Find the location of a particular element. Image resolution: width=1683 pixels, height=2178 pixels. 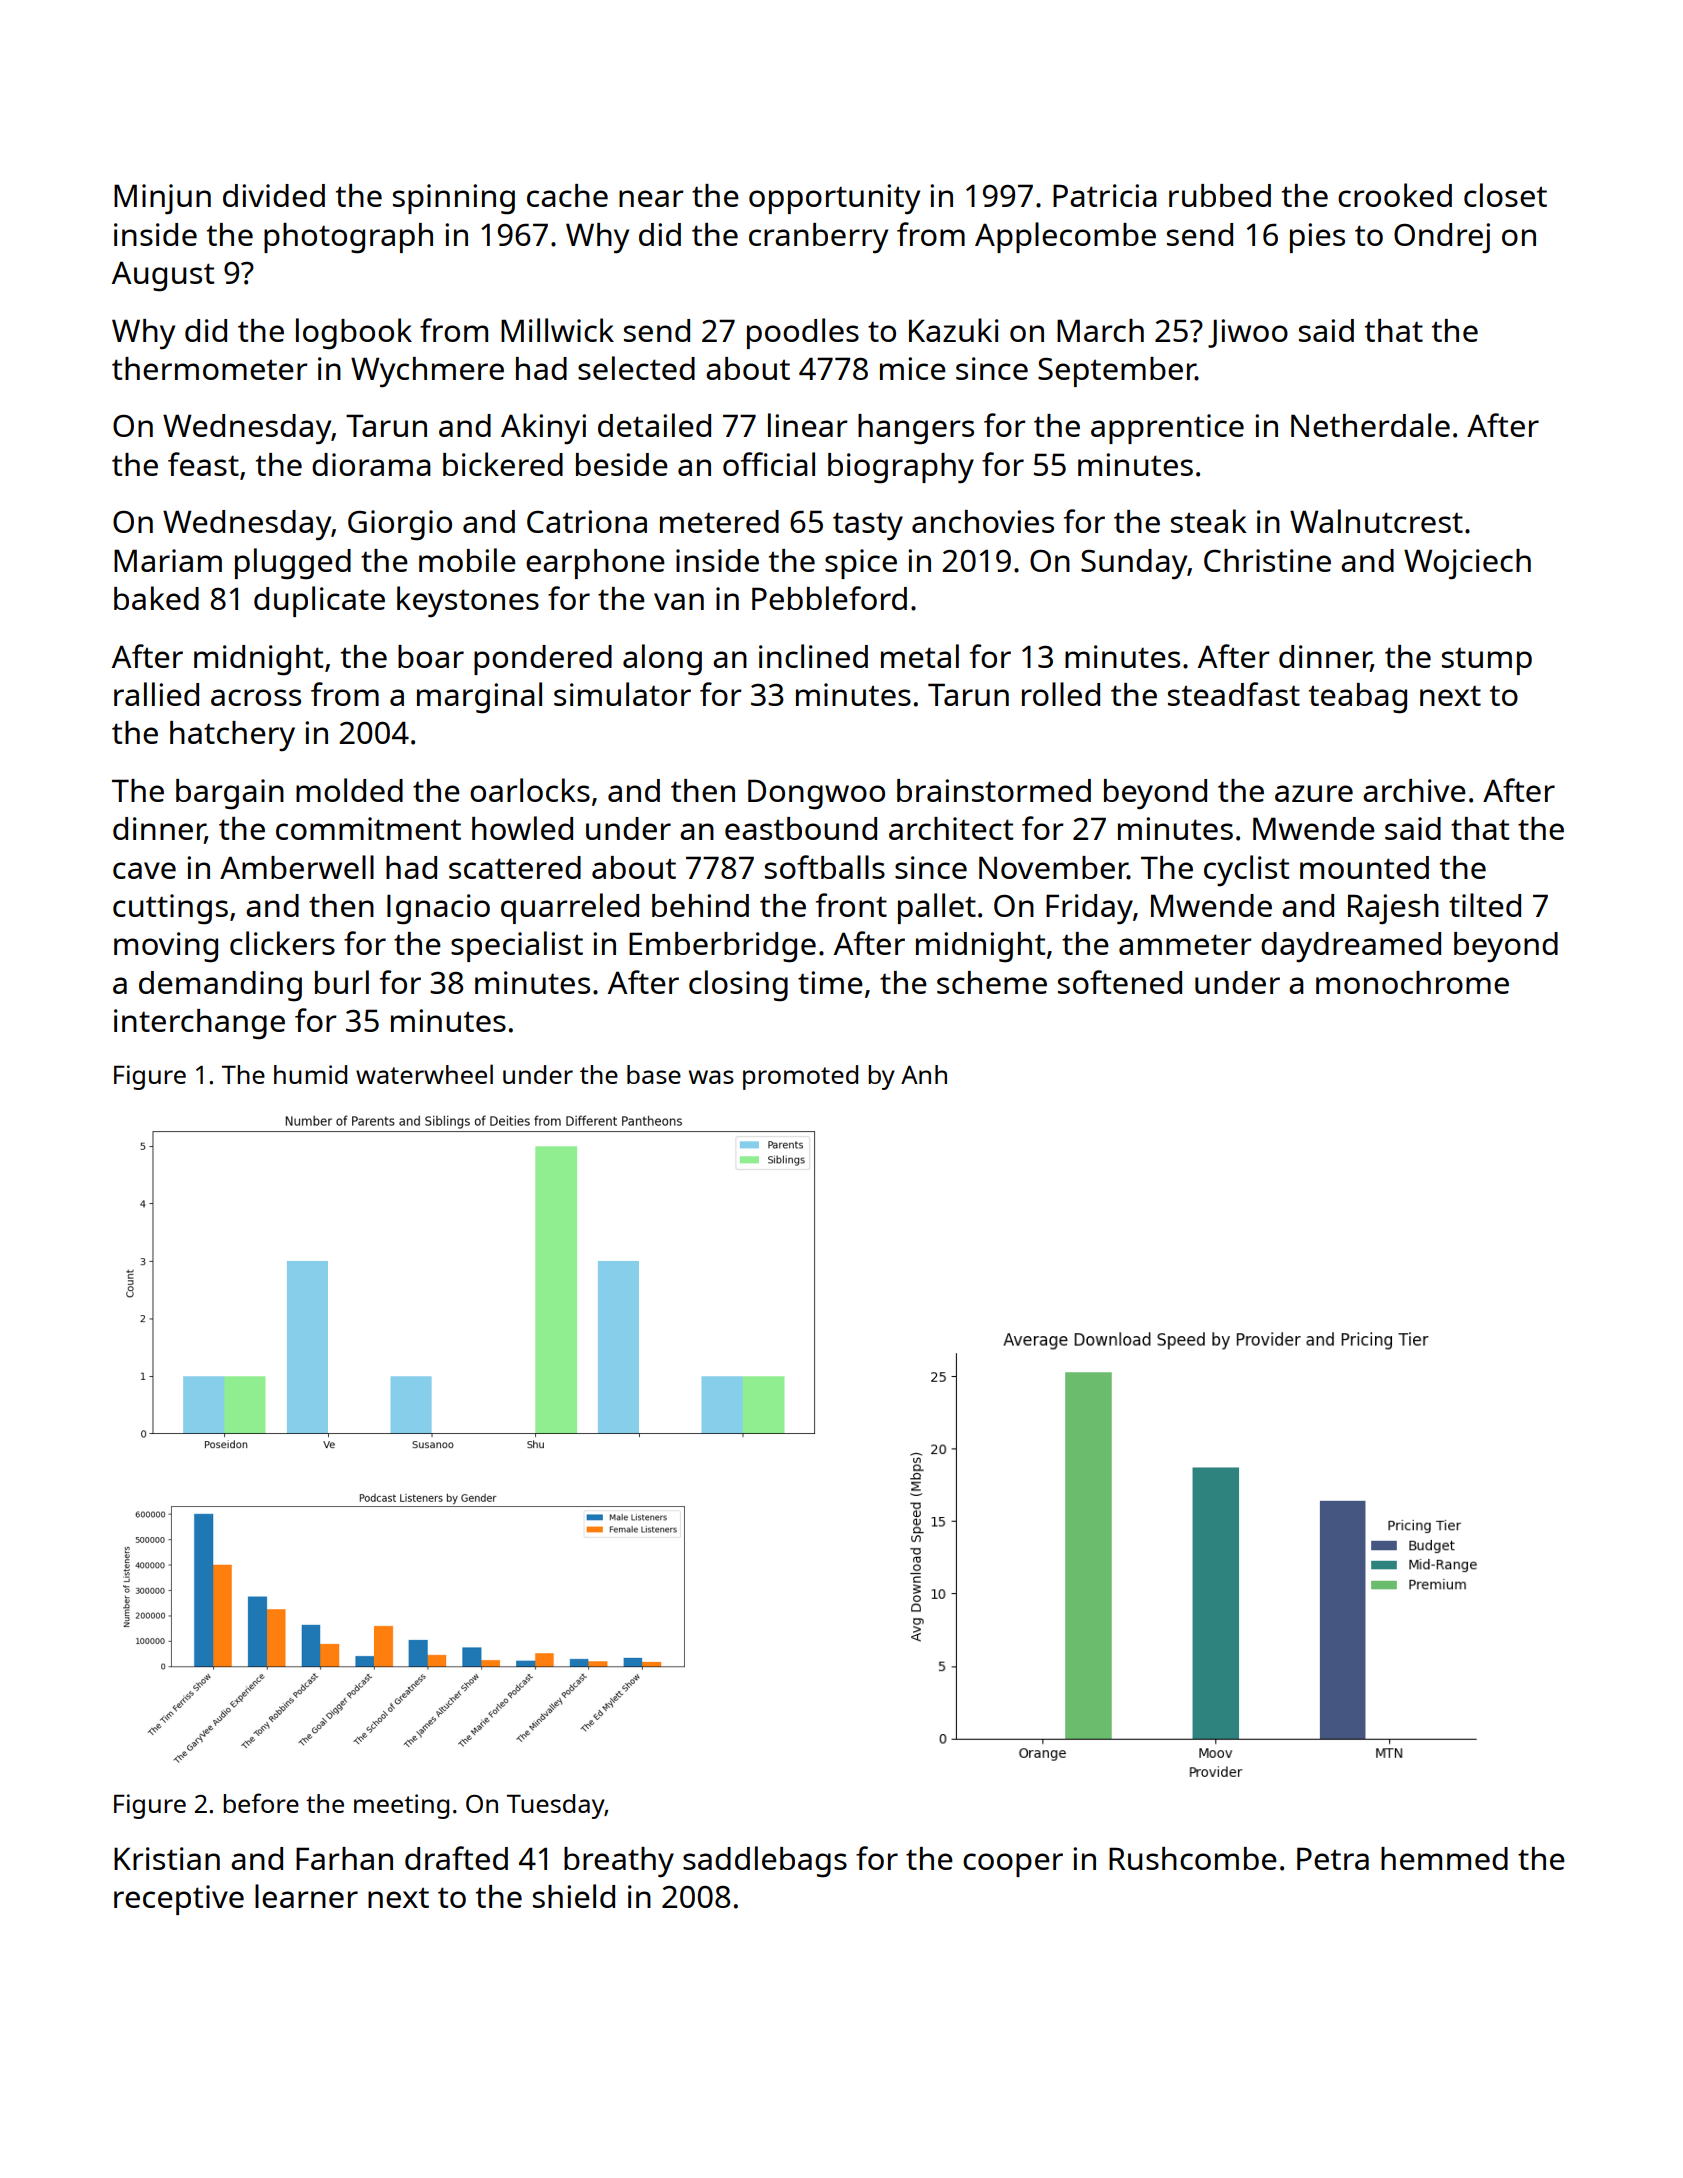

daydreamed is located at coordinates (1351, 947).
